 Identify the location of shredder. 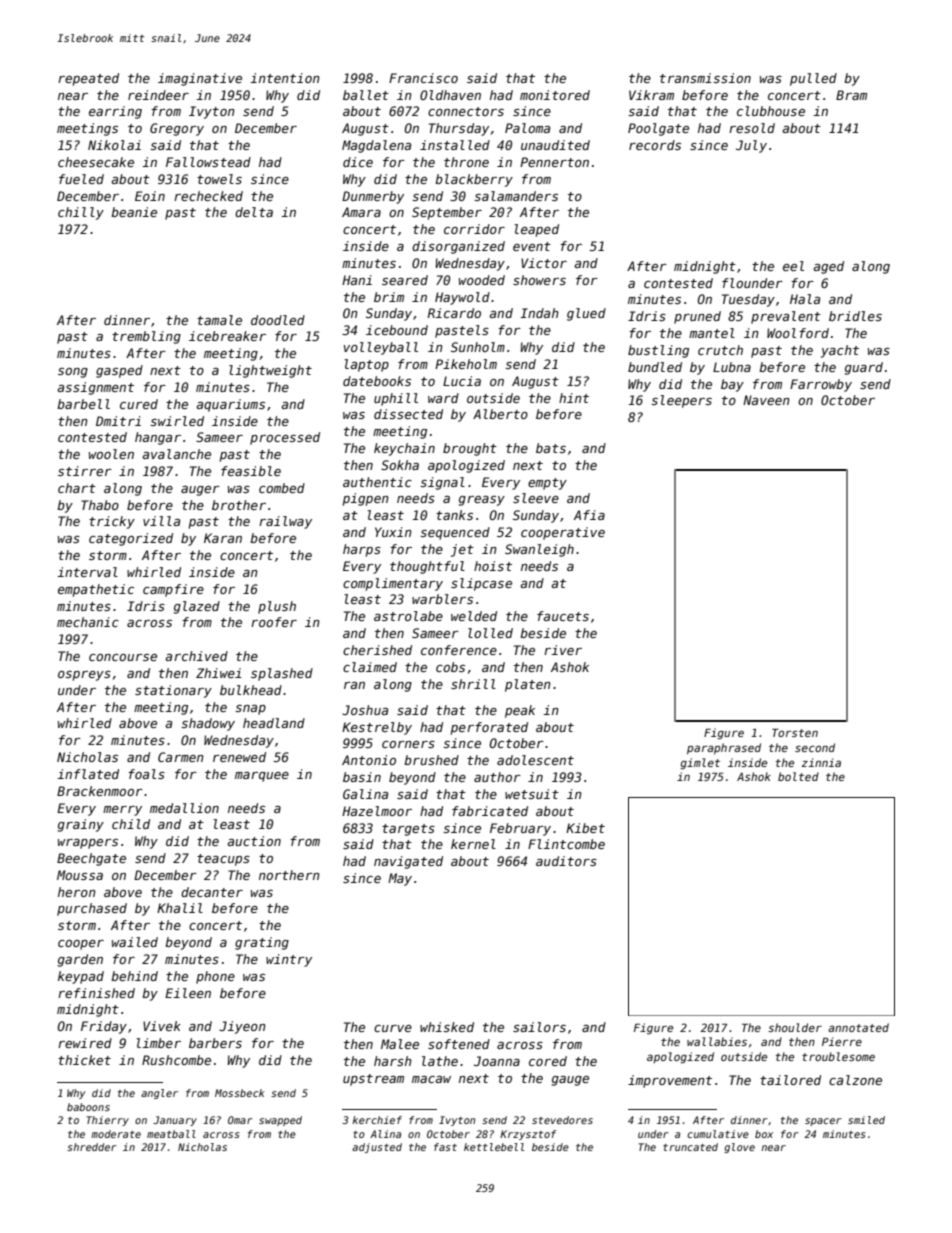
(92, 1147).
